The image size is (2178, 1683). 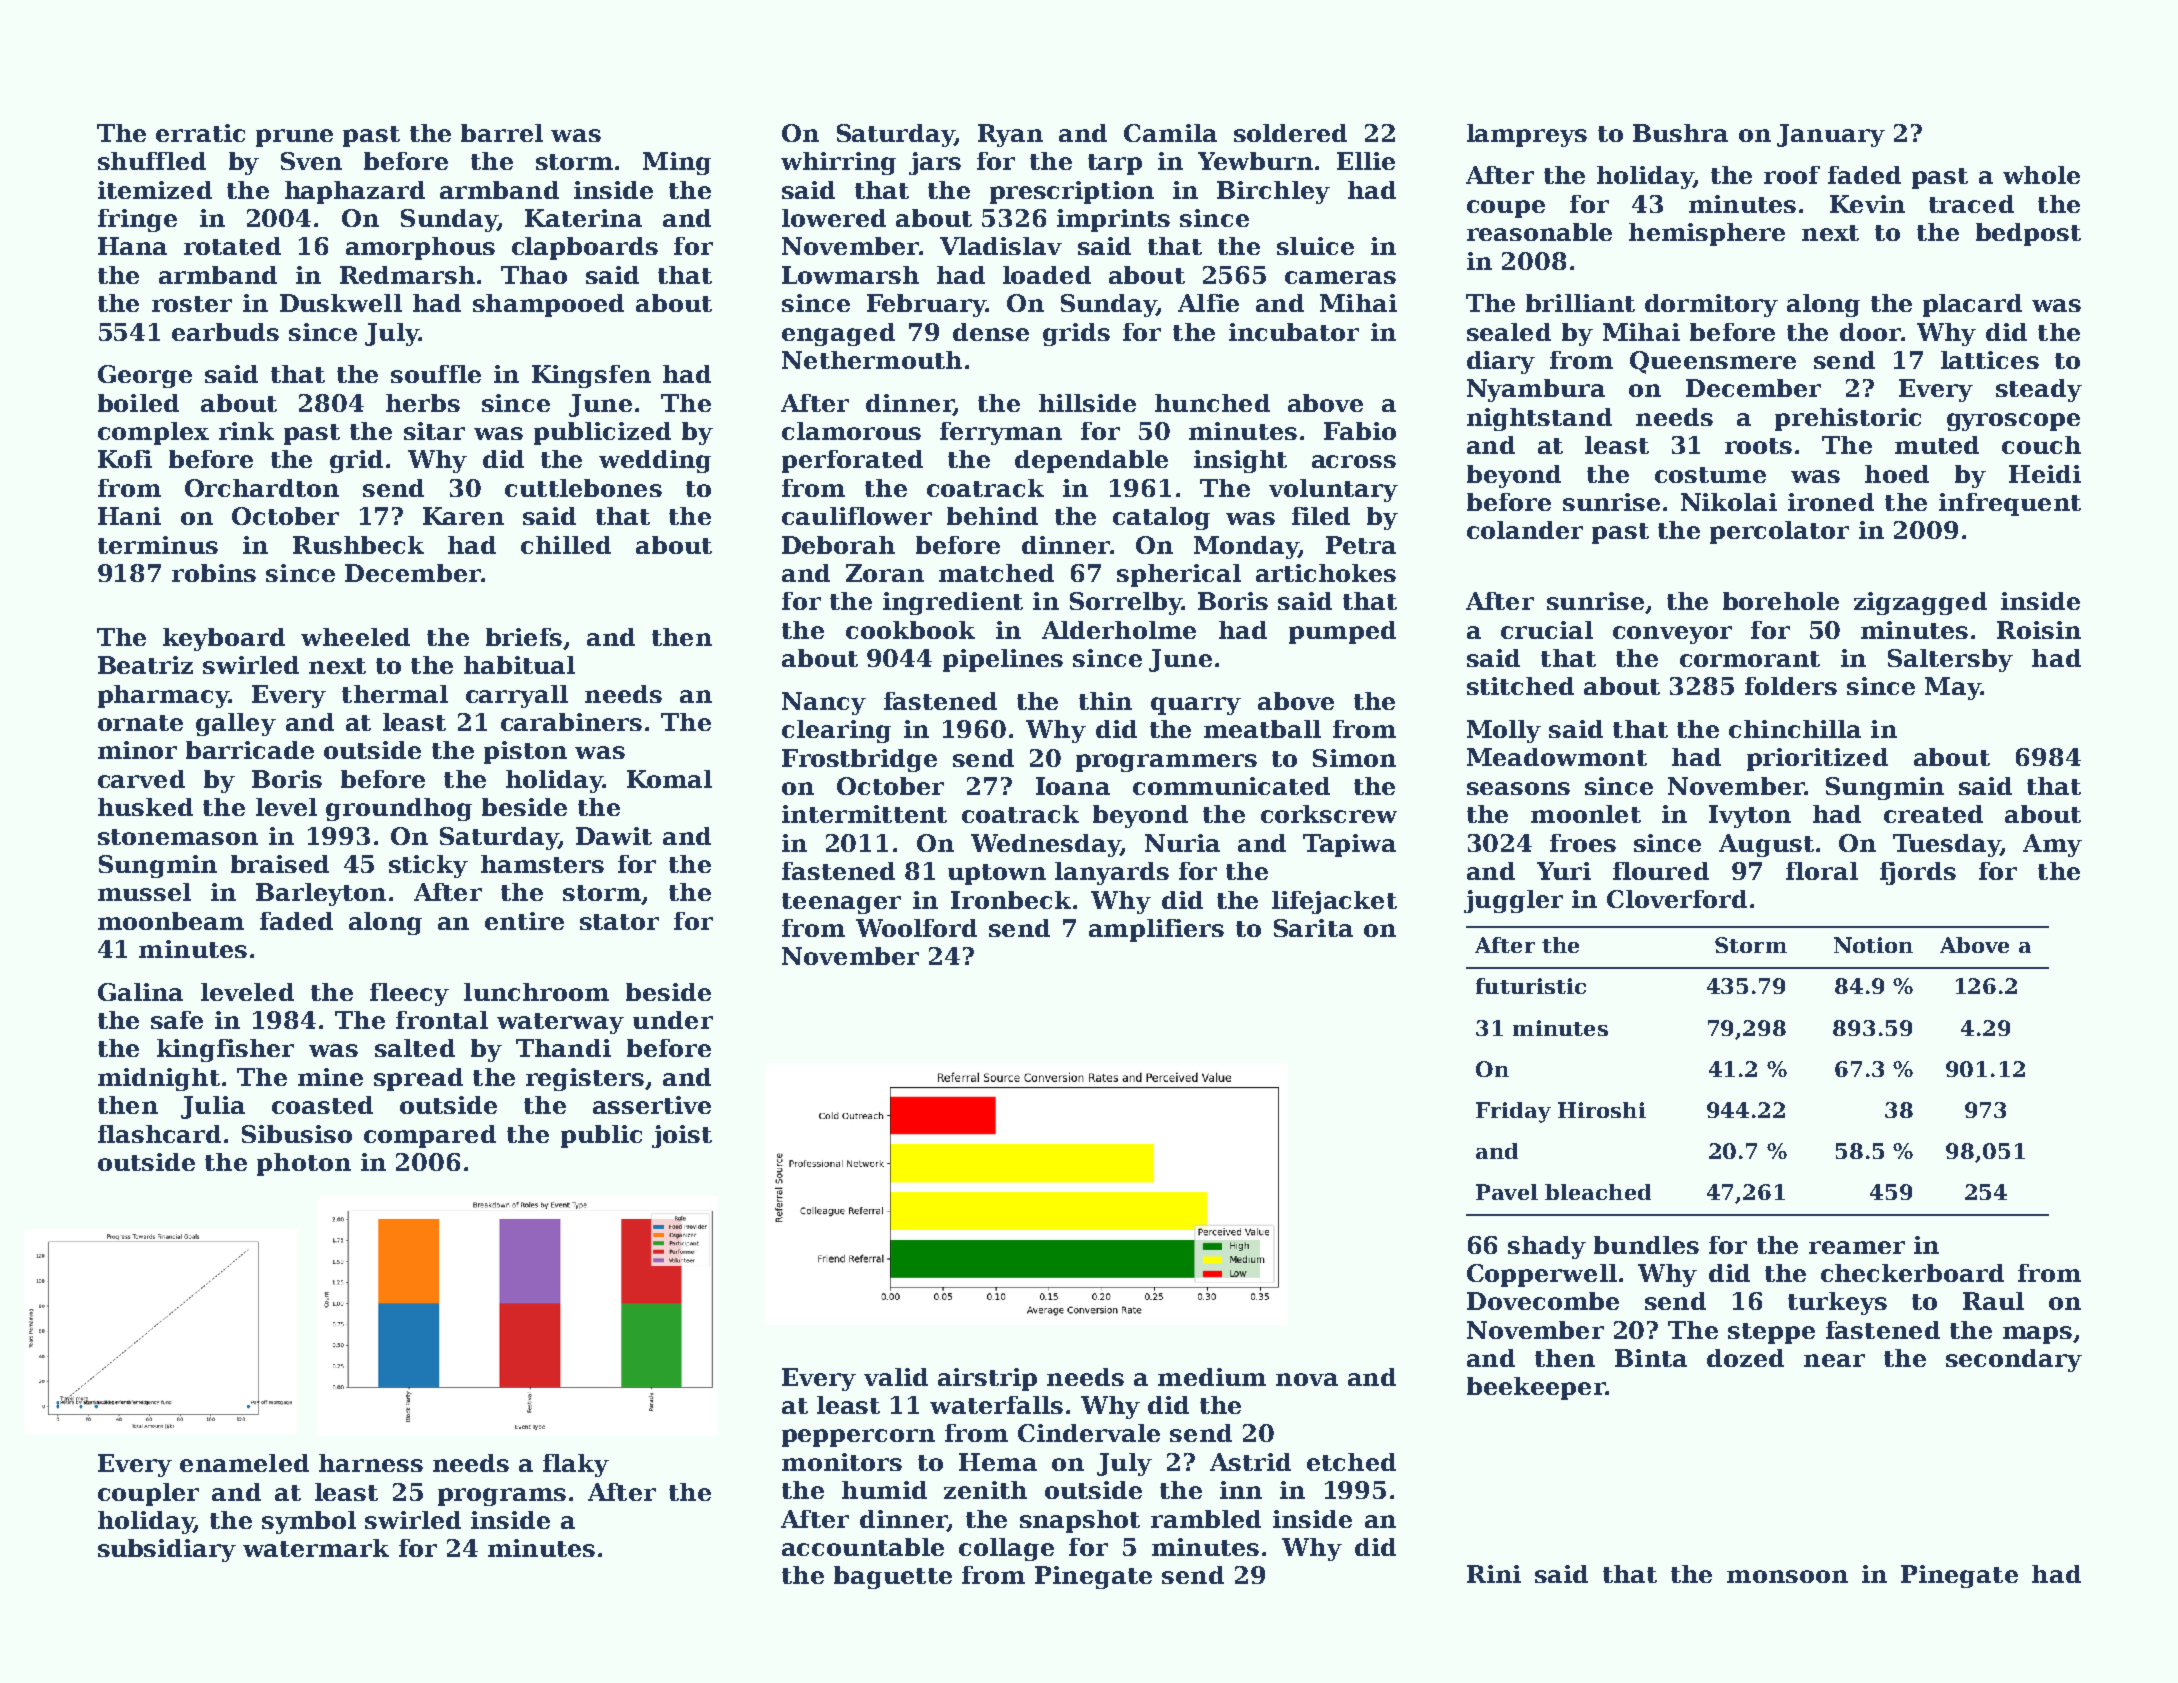 What do you see at coordinates (1010, 135) in the screenshot?
I see `Ryan` at bounding box center [1010, 135].
